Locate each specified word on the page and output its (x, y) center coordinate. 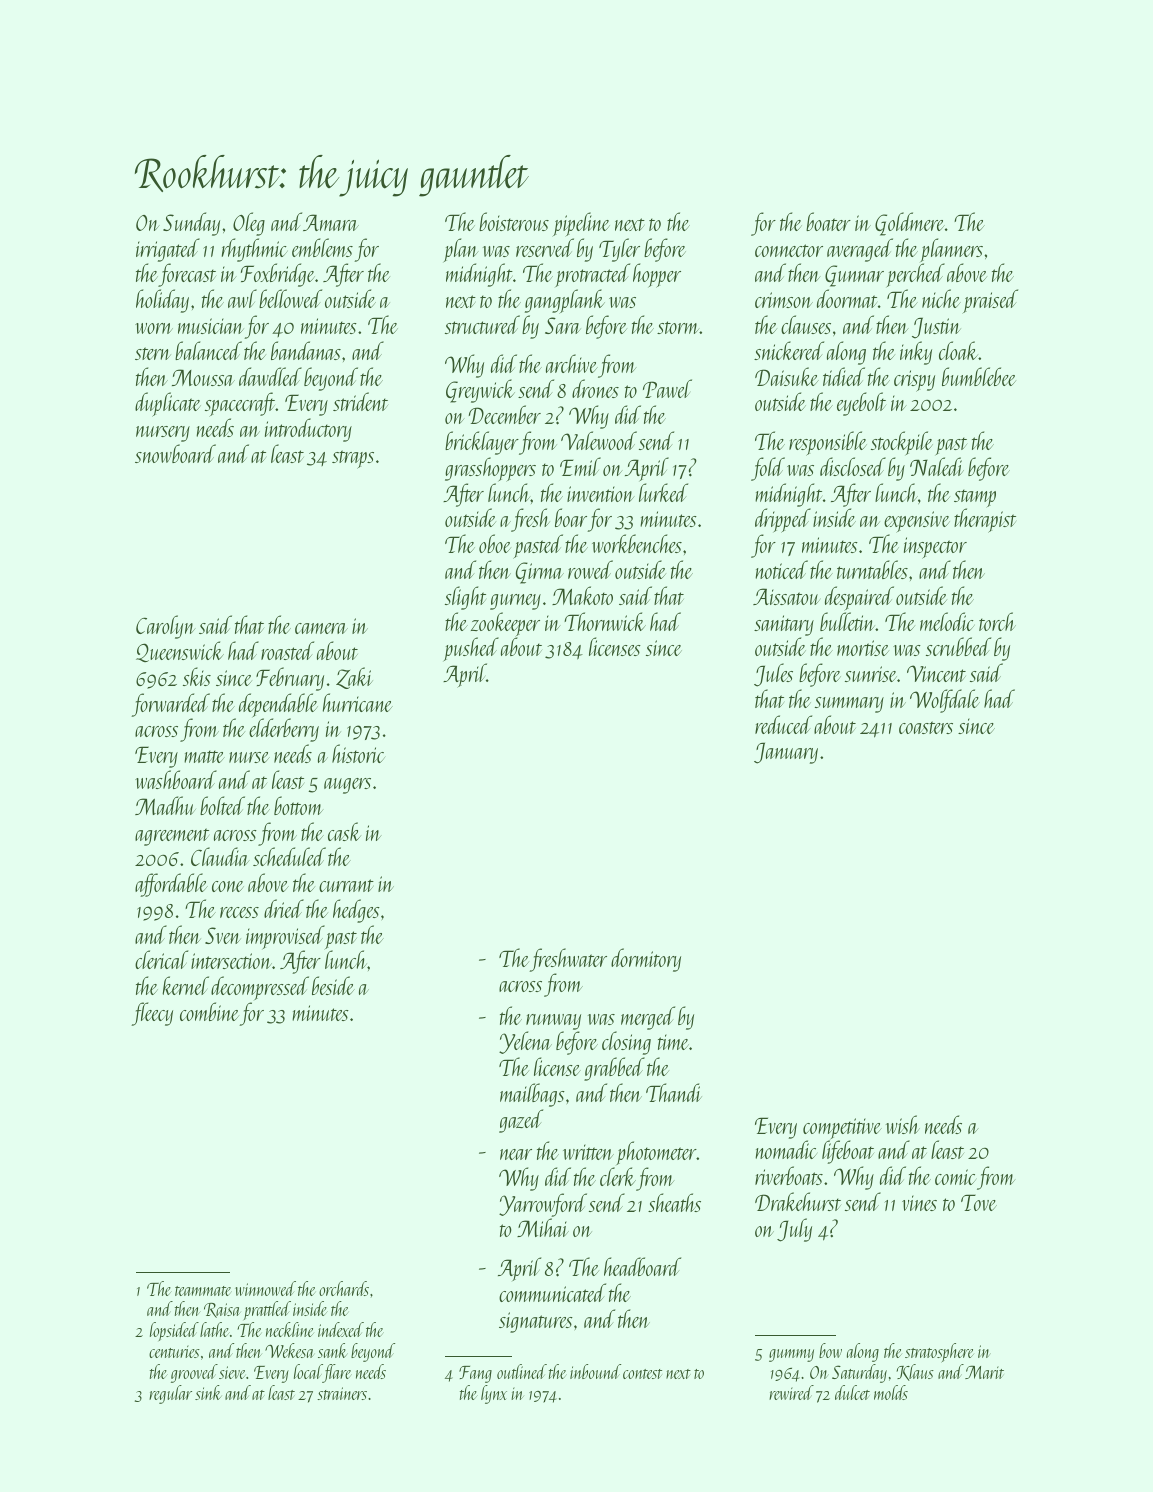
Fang (475, 1374)
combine (209, 1011)
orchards (344, 1288)
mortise (863, 648)
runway (553, 1022)
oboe (495, 543)
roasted (287, 650)
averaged (860, 250)
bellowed (290, 298)
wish (903, 1124)
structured (482, 324)
